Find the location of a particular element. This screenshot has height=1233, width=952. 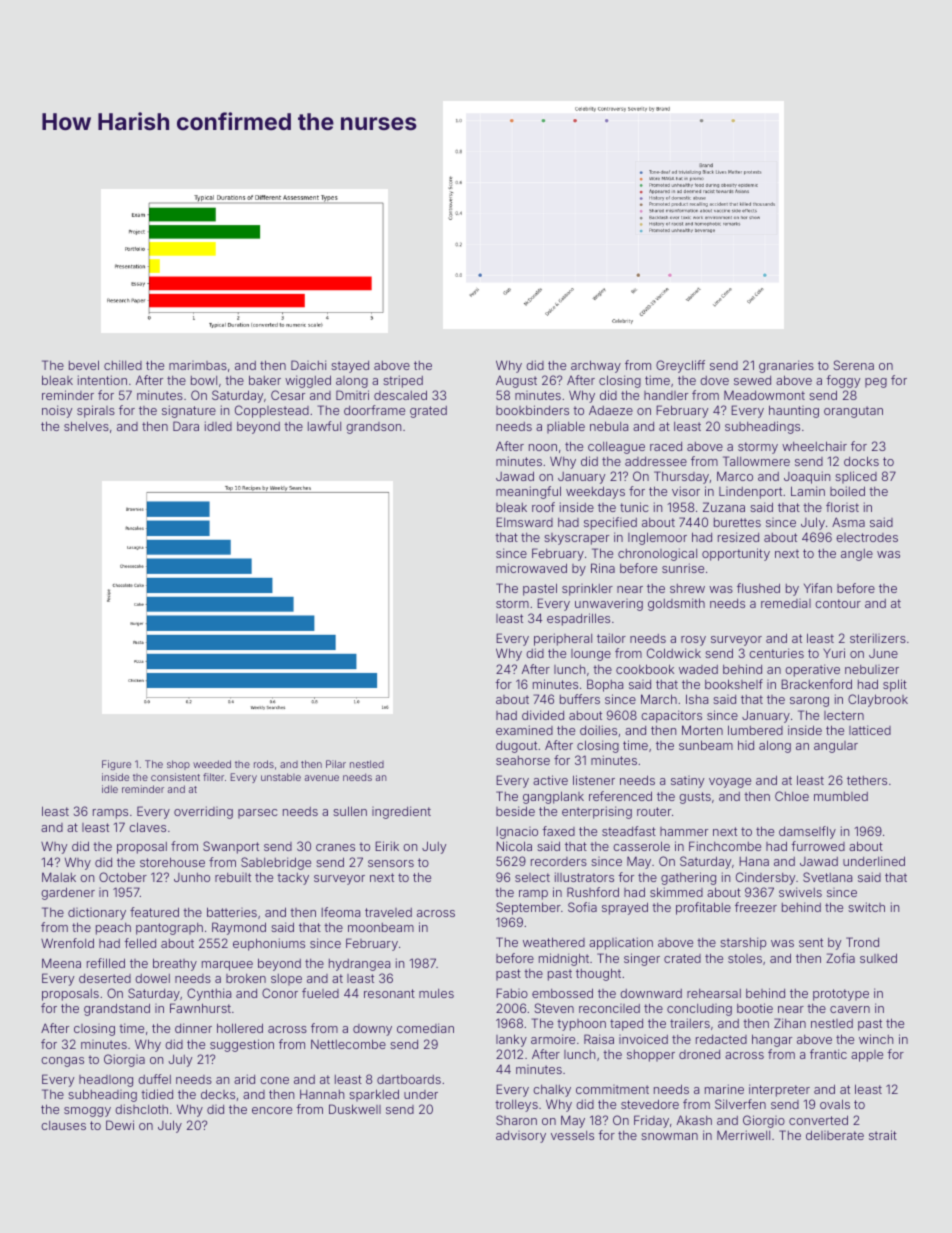

Wrenfold is located at coordinates (67, 943).
